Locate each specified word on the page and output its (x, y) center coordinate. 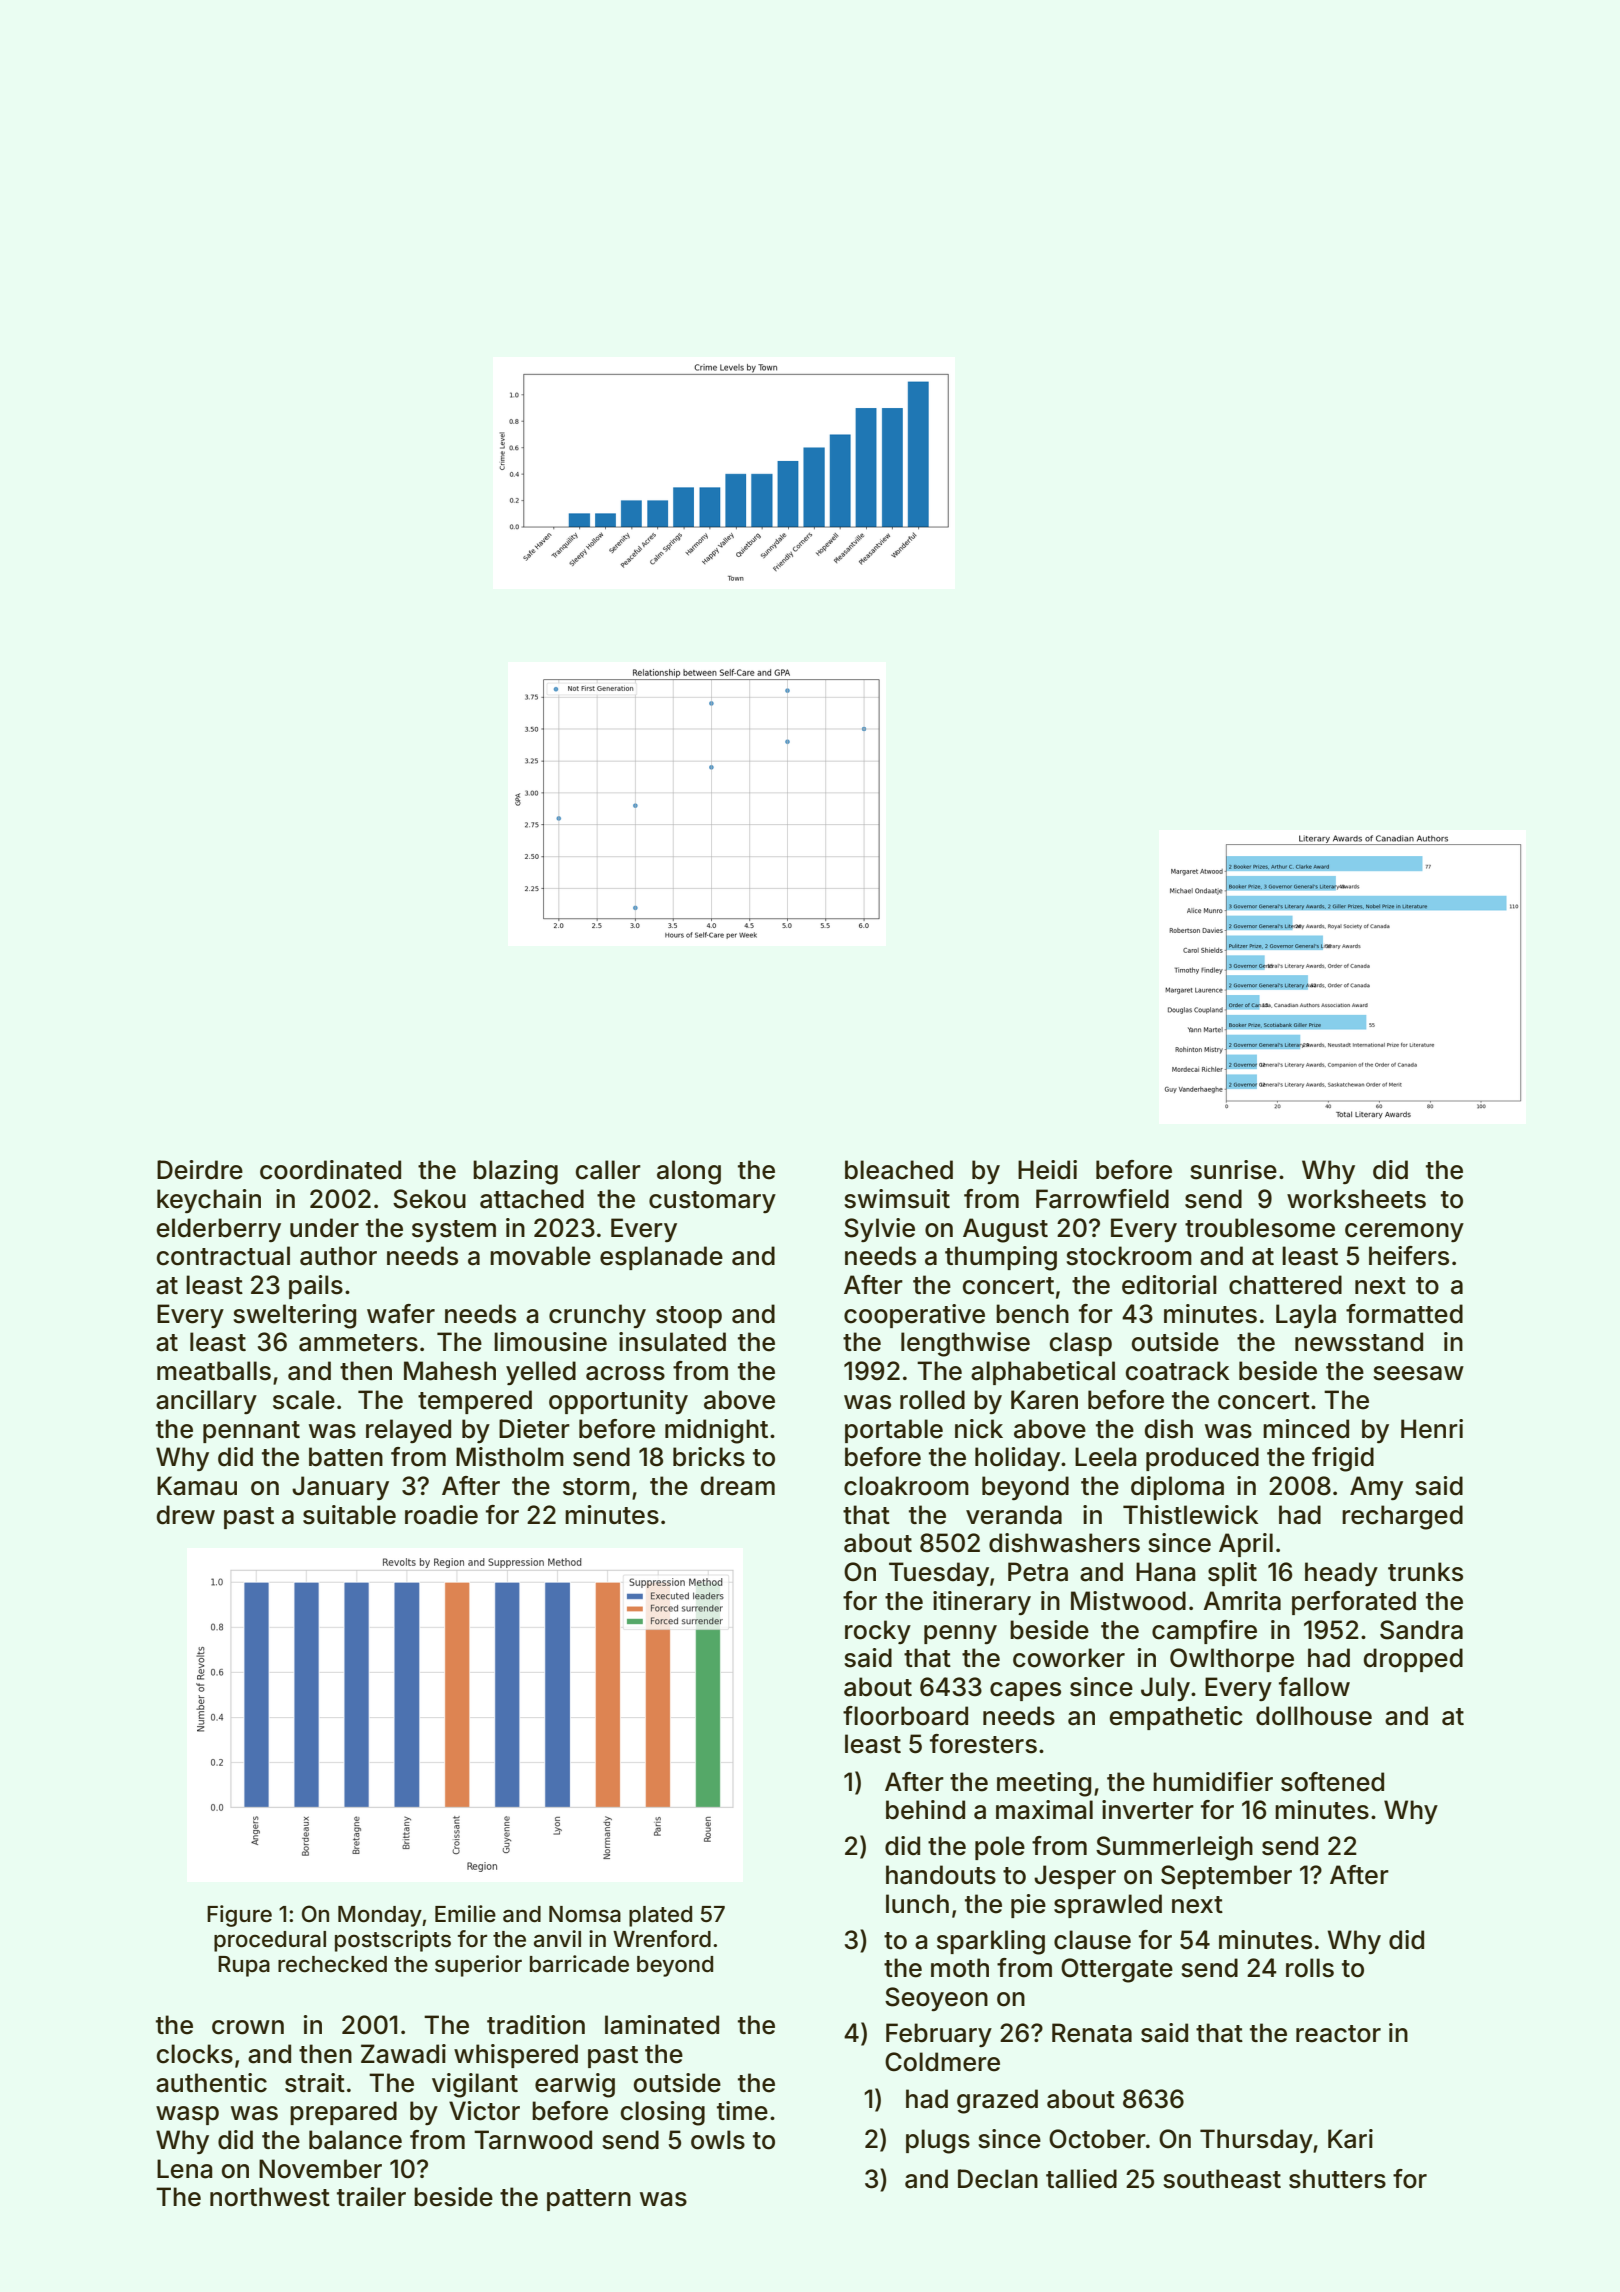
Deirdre (200, 1170)
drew (186, 1515)
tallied (1081, 2179)
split (1232, 1574)
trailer (371, 2197)
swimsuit (897, 1199)
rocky (878, 1632)
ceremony (1404, 1232)
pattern (589, 2200)
